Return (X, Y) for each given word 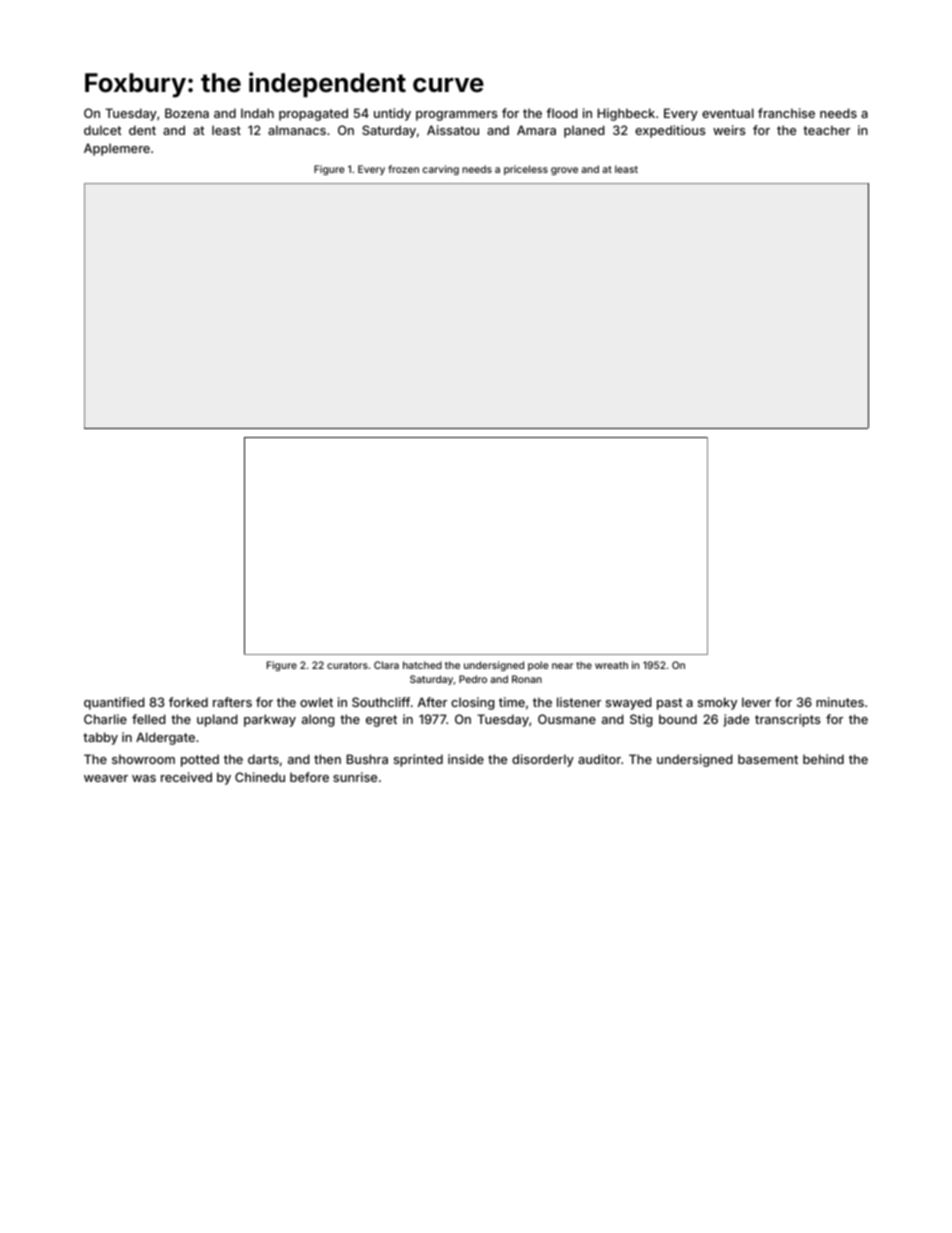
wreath (611, 665)
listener (579, 702)
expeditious (670, 131)
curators (347, 665)
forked (188, 702)
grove (564, 171)
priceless (526, 170)
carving (441, 170)
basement (768, 759)
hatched (422, 665)
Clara (386, 665)
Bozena (187, 113)
